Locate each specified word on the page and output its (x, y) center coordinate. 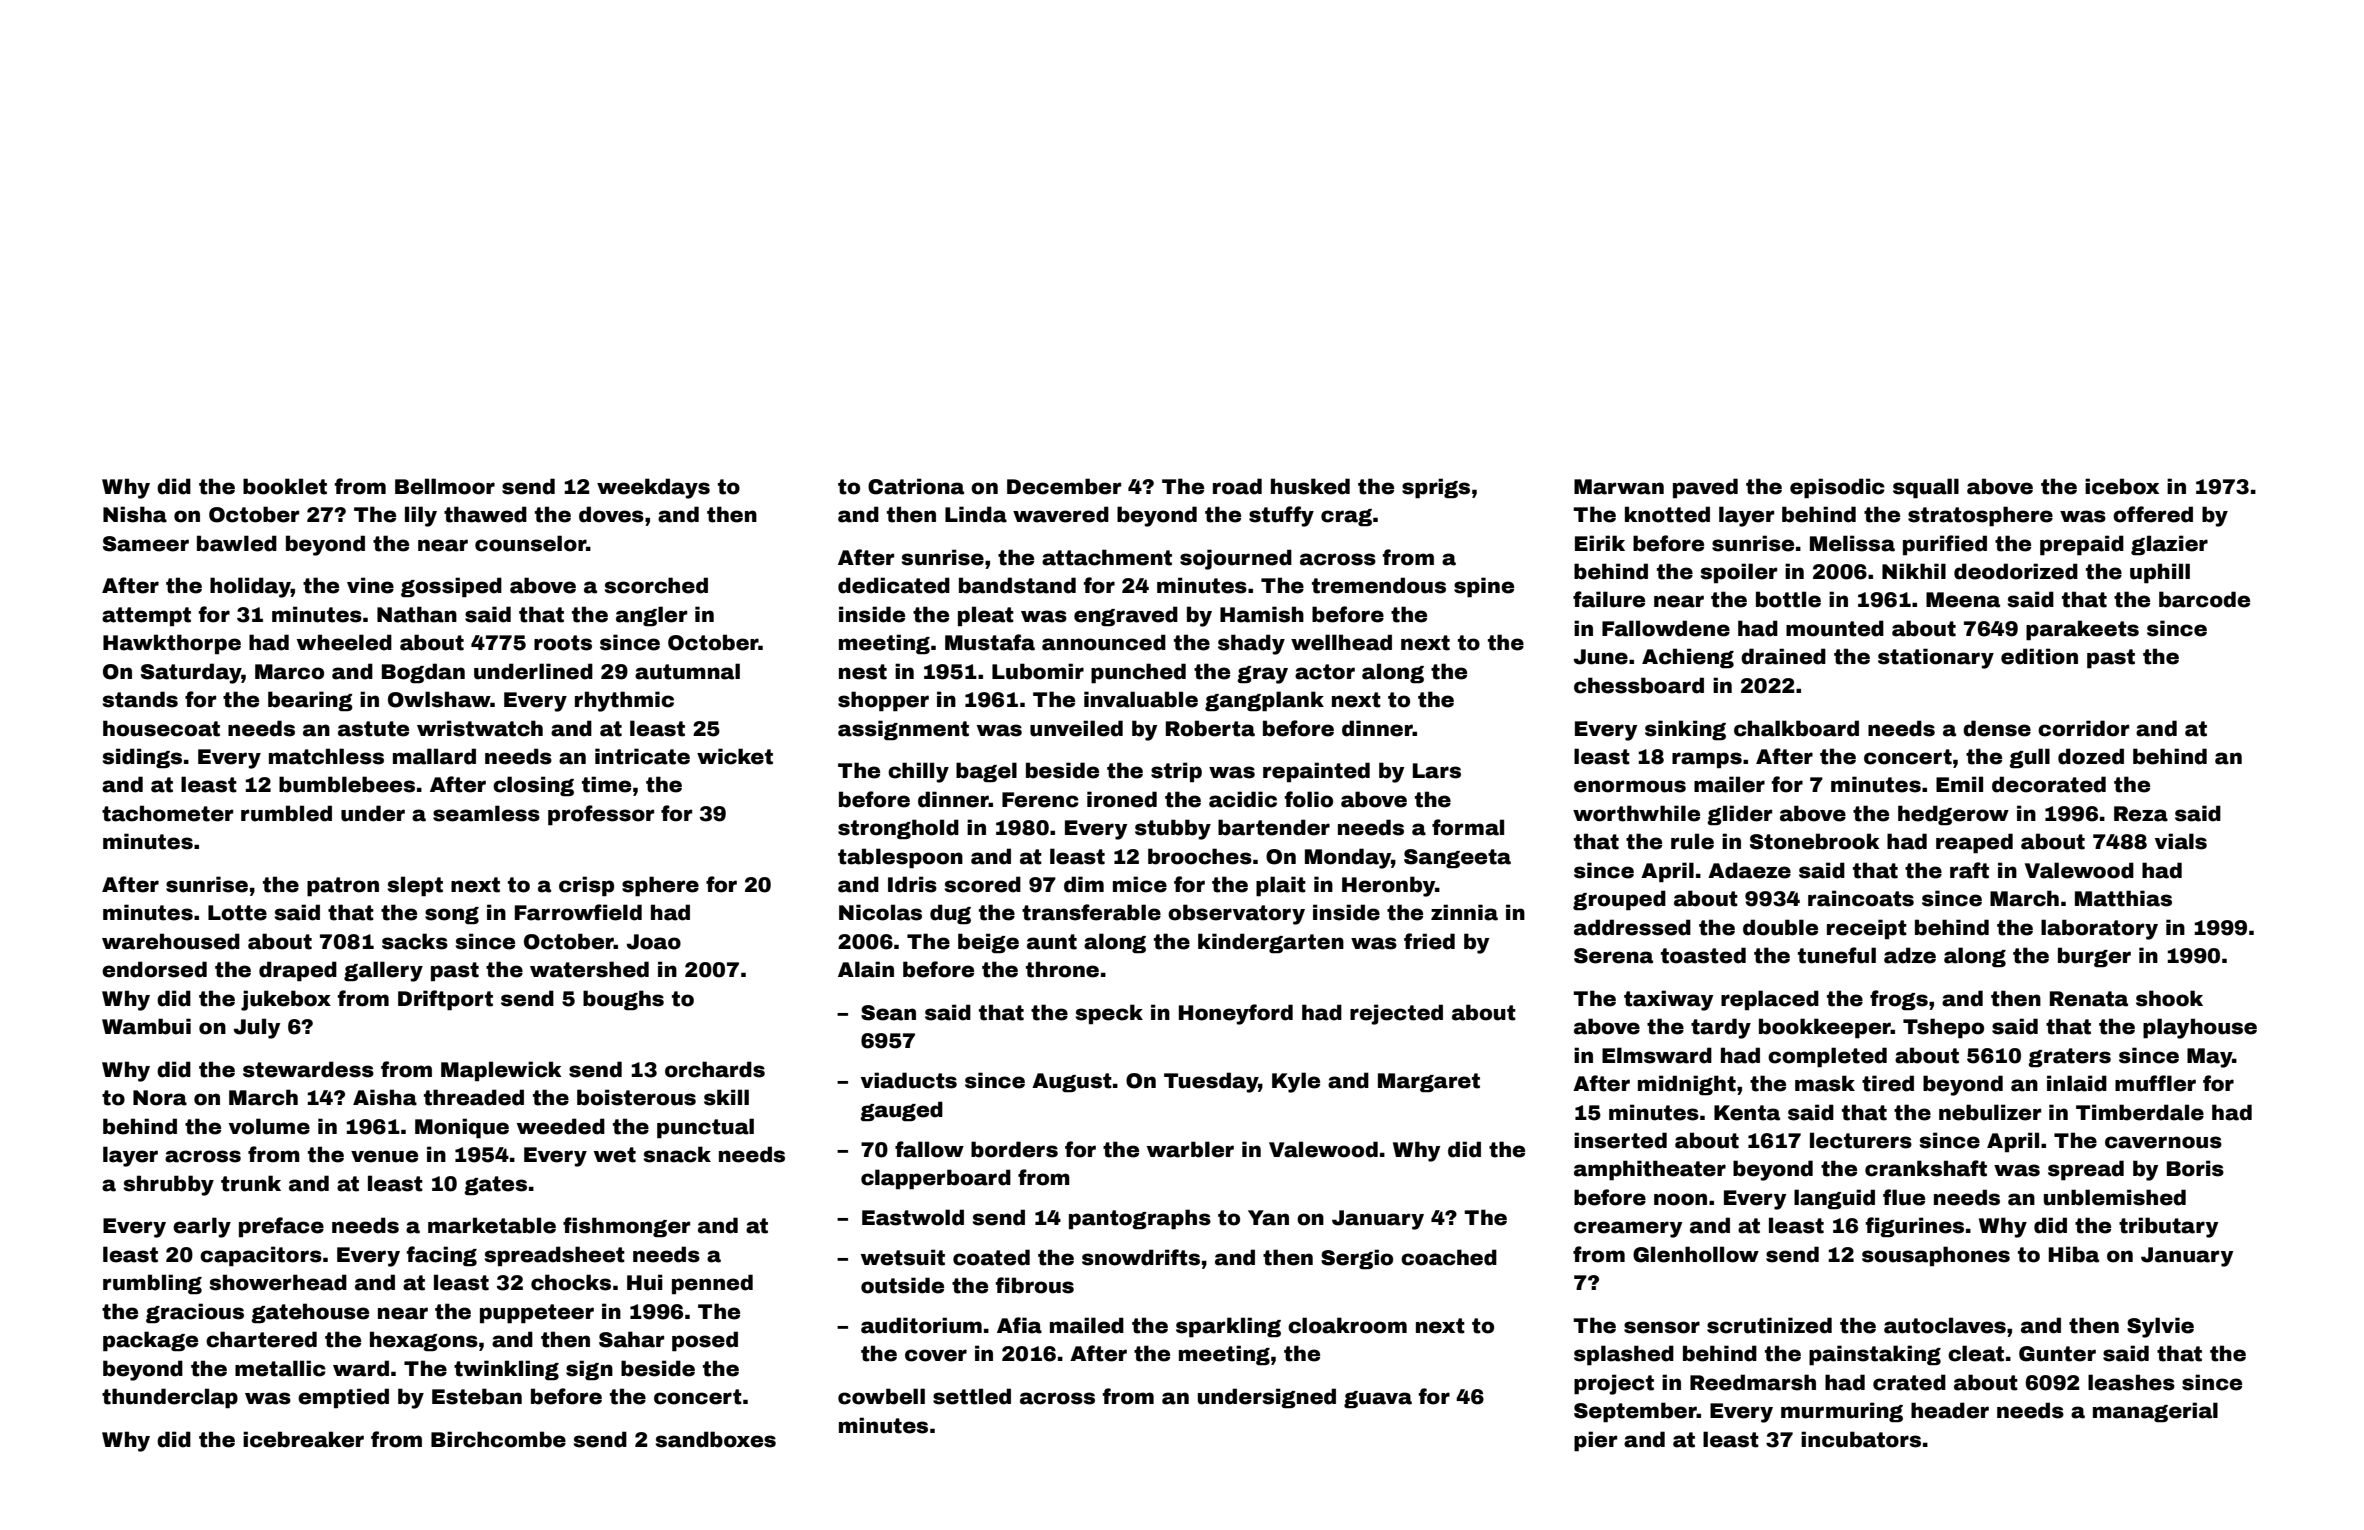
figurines (1914, 1227)
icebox (2122, 486)
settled (972, 1396)
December (1064, 486)
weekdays (653, 488)
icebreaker (303, 1439)
